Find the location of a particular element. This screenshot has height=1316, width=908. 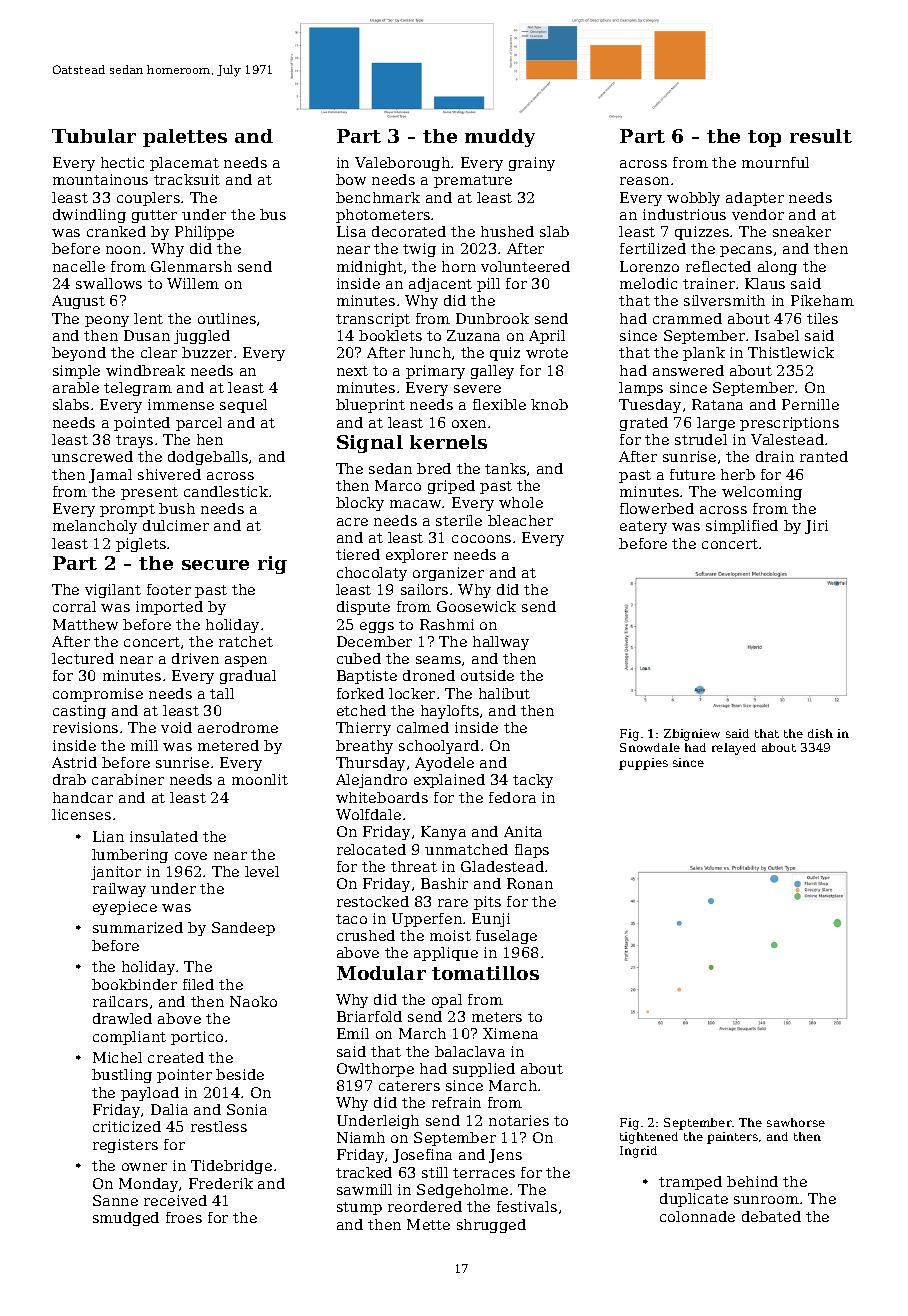

palettes is located at coordinates (185, 138).
